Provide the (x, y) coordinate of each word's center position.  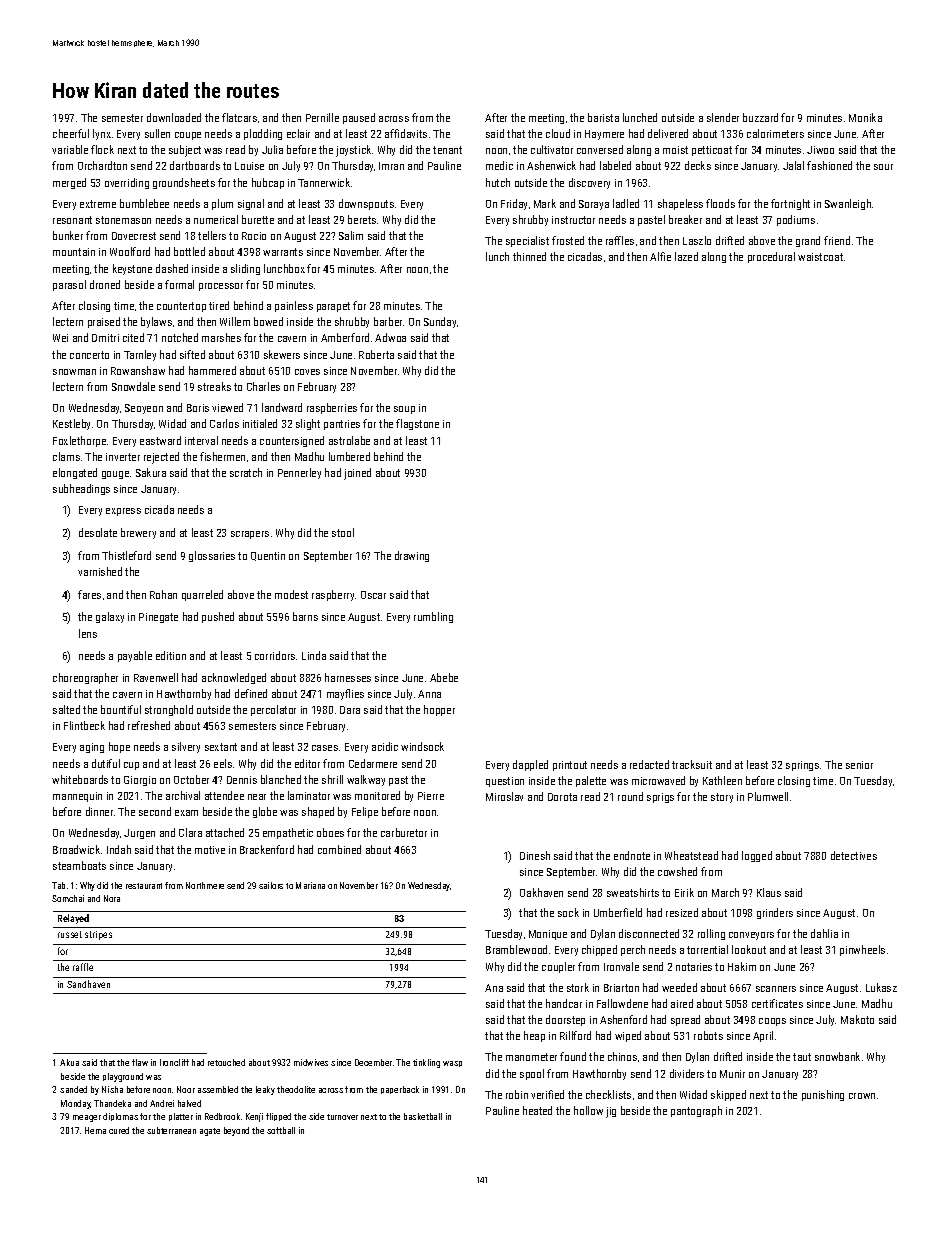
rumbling (433, 617)
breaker (685, 219)
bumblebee (144, 203)
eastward (160, 440)
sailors (271, 885)
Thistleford (126, 555)
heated (537, 1110)
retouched (226, 1062)
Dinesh (535, 855)
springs (802, 766)
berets (362, 219)
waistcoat (820, 257)
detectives (854, 855)
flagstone (417, 424)
